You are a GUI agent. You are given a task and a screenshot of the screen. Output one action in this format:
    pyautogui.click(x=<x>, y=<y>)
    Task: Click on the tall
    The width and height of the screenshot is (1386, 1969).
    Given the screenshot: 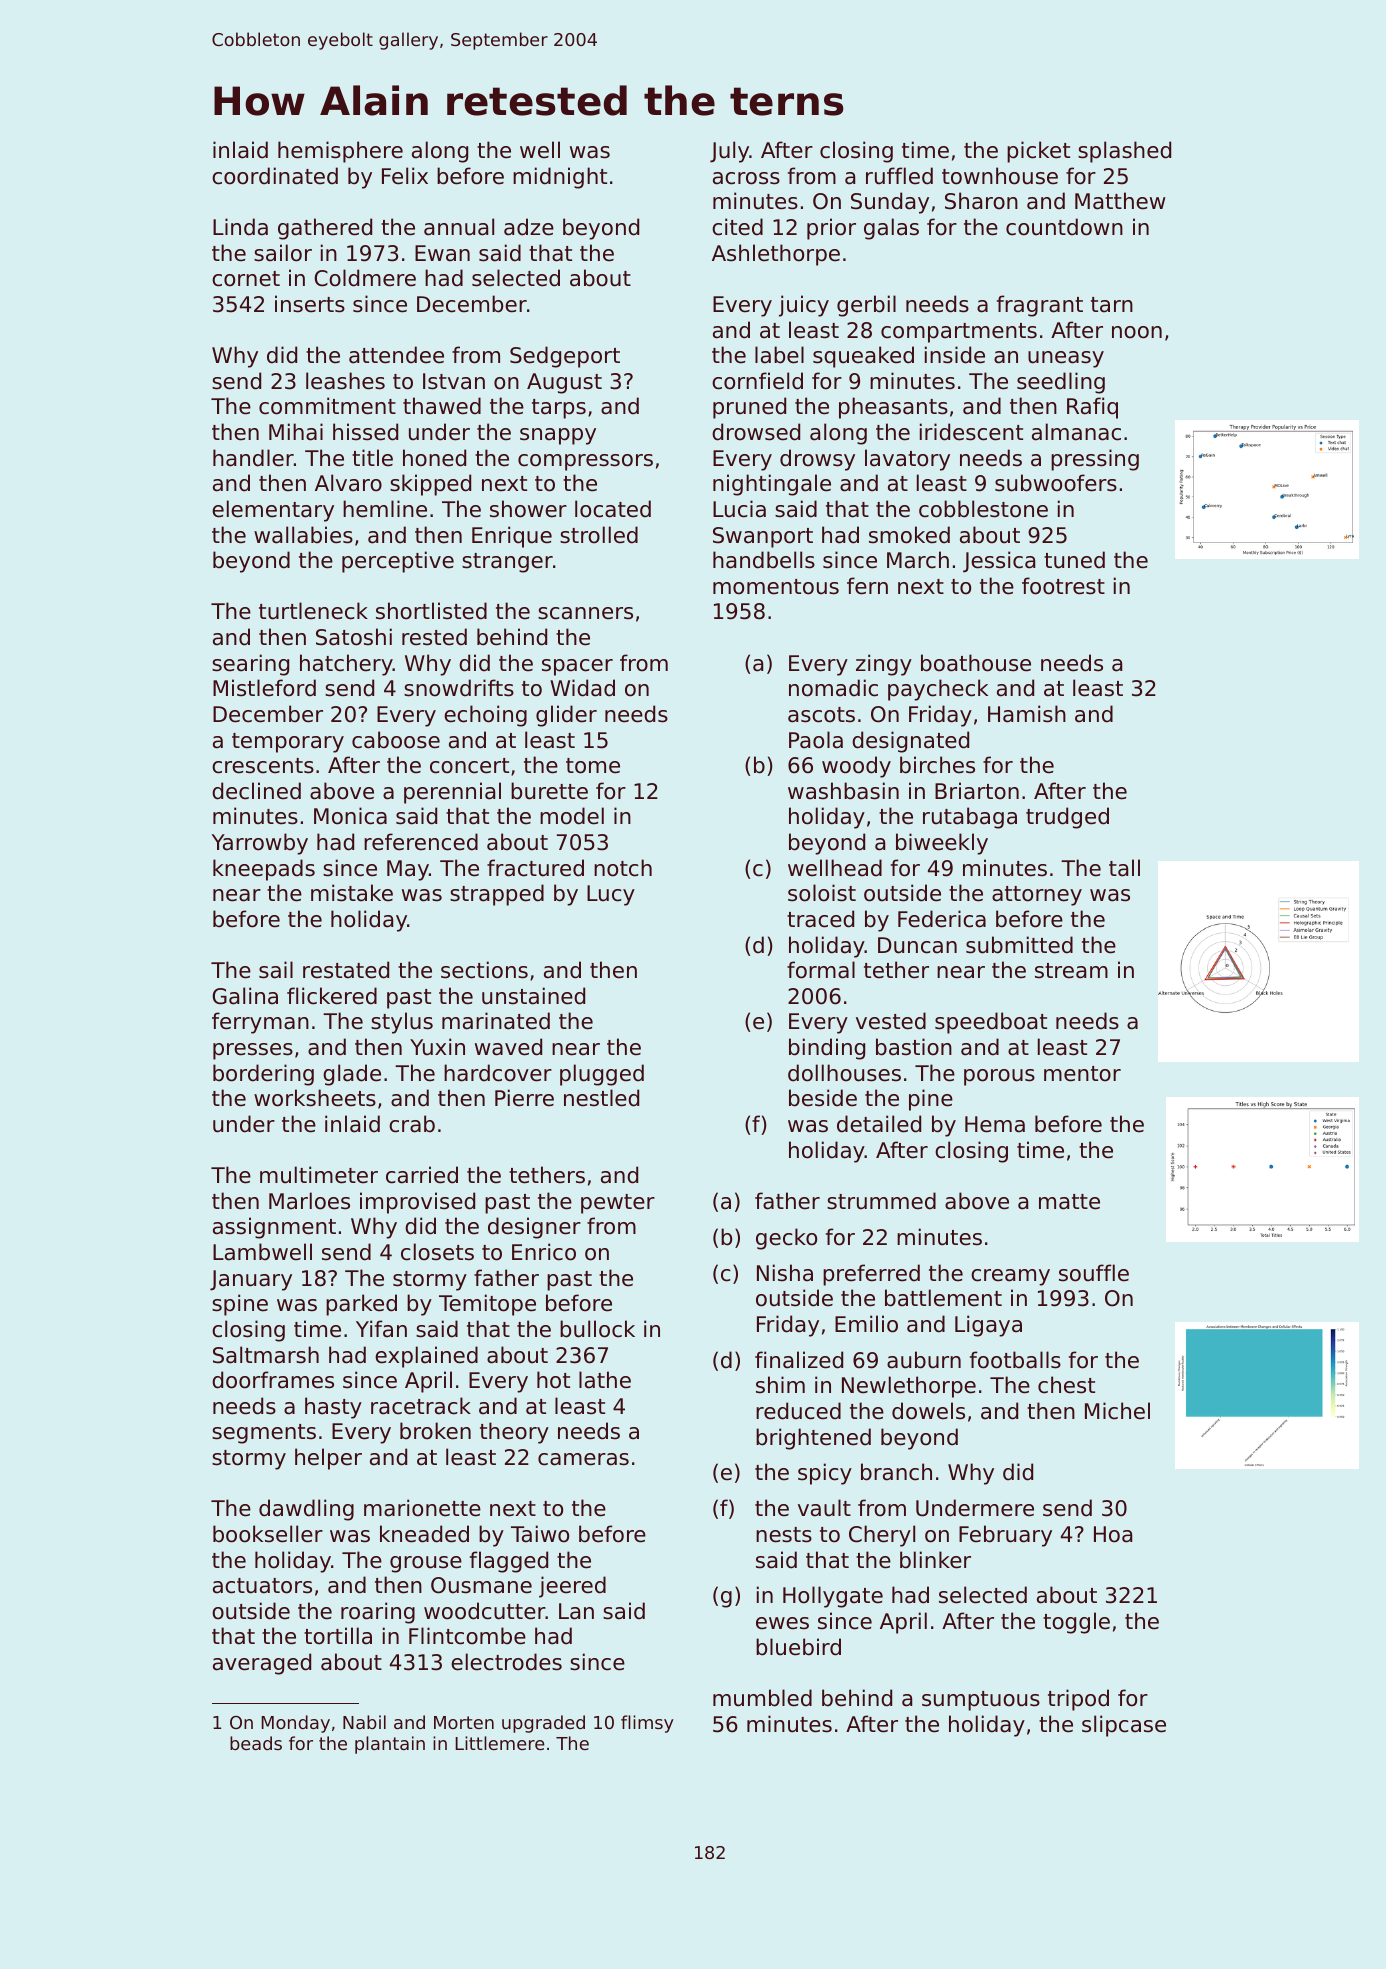 What is the action you would take?
    pyautogui.click(x=1124, y=868)
